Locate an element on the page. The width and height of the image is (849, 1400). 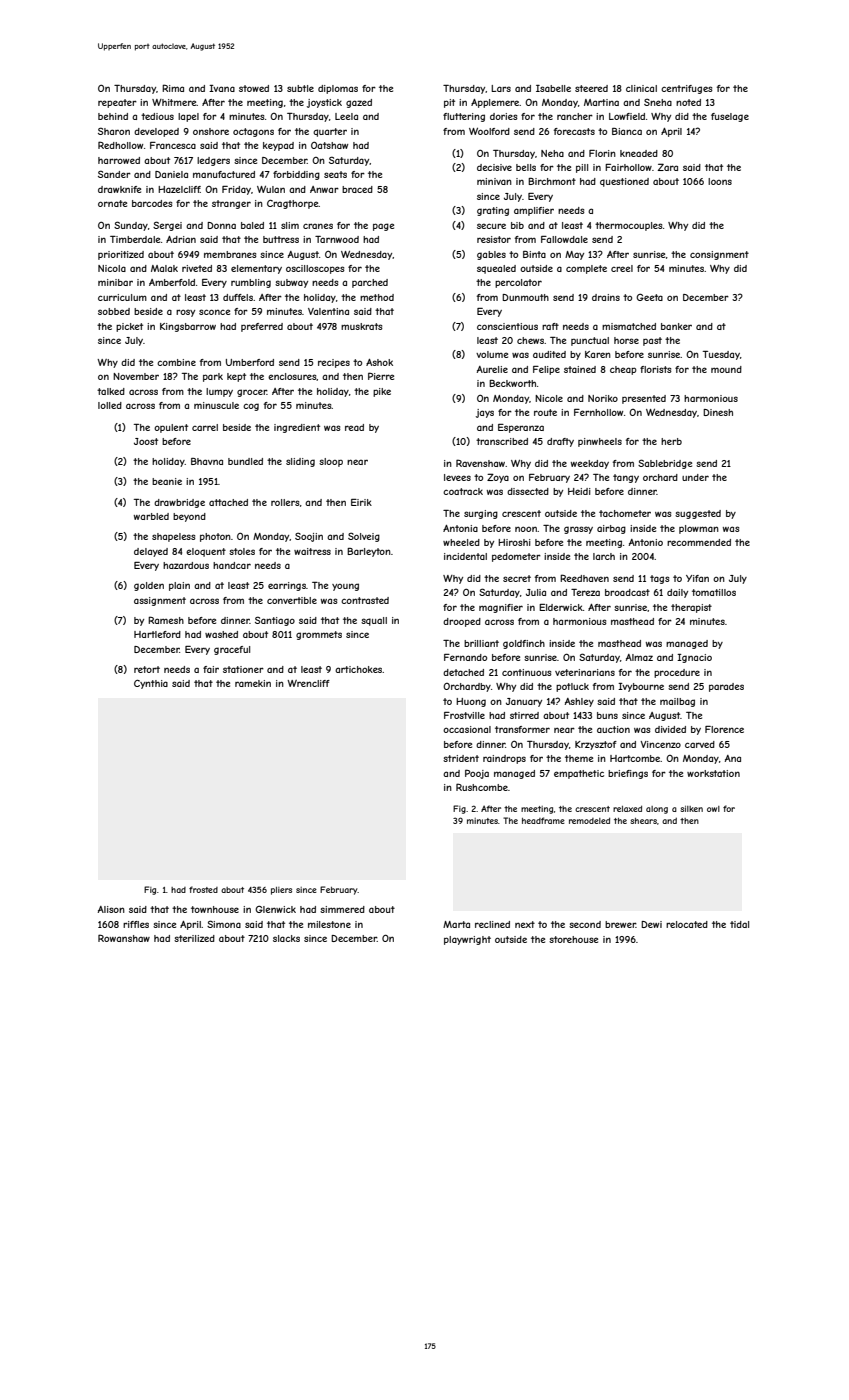
Beckworth is located at coordinates (512, 383).
